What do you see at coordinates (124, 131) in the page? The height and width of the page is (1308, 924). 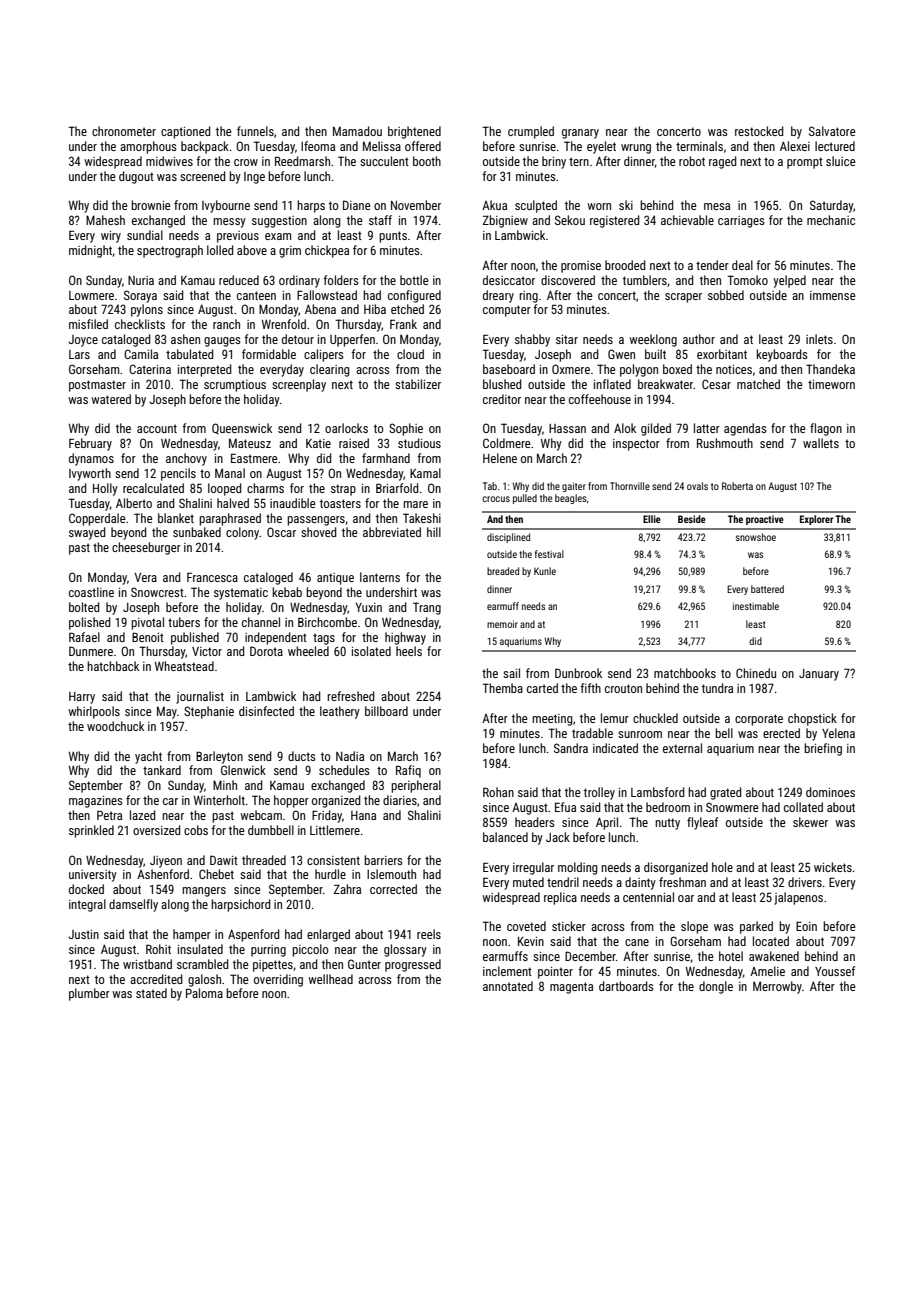 I see `chronometer` at bounding box center [124, 131].
